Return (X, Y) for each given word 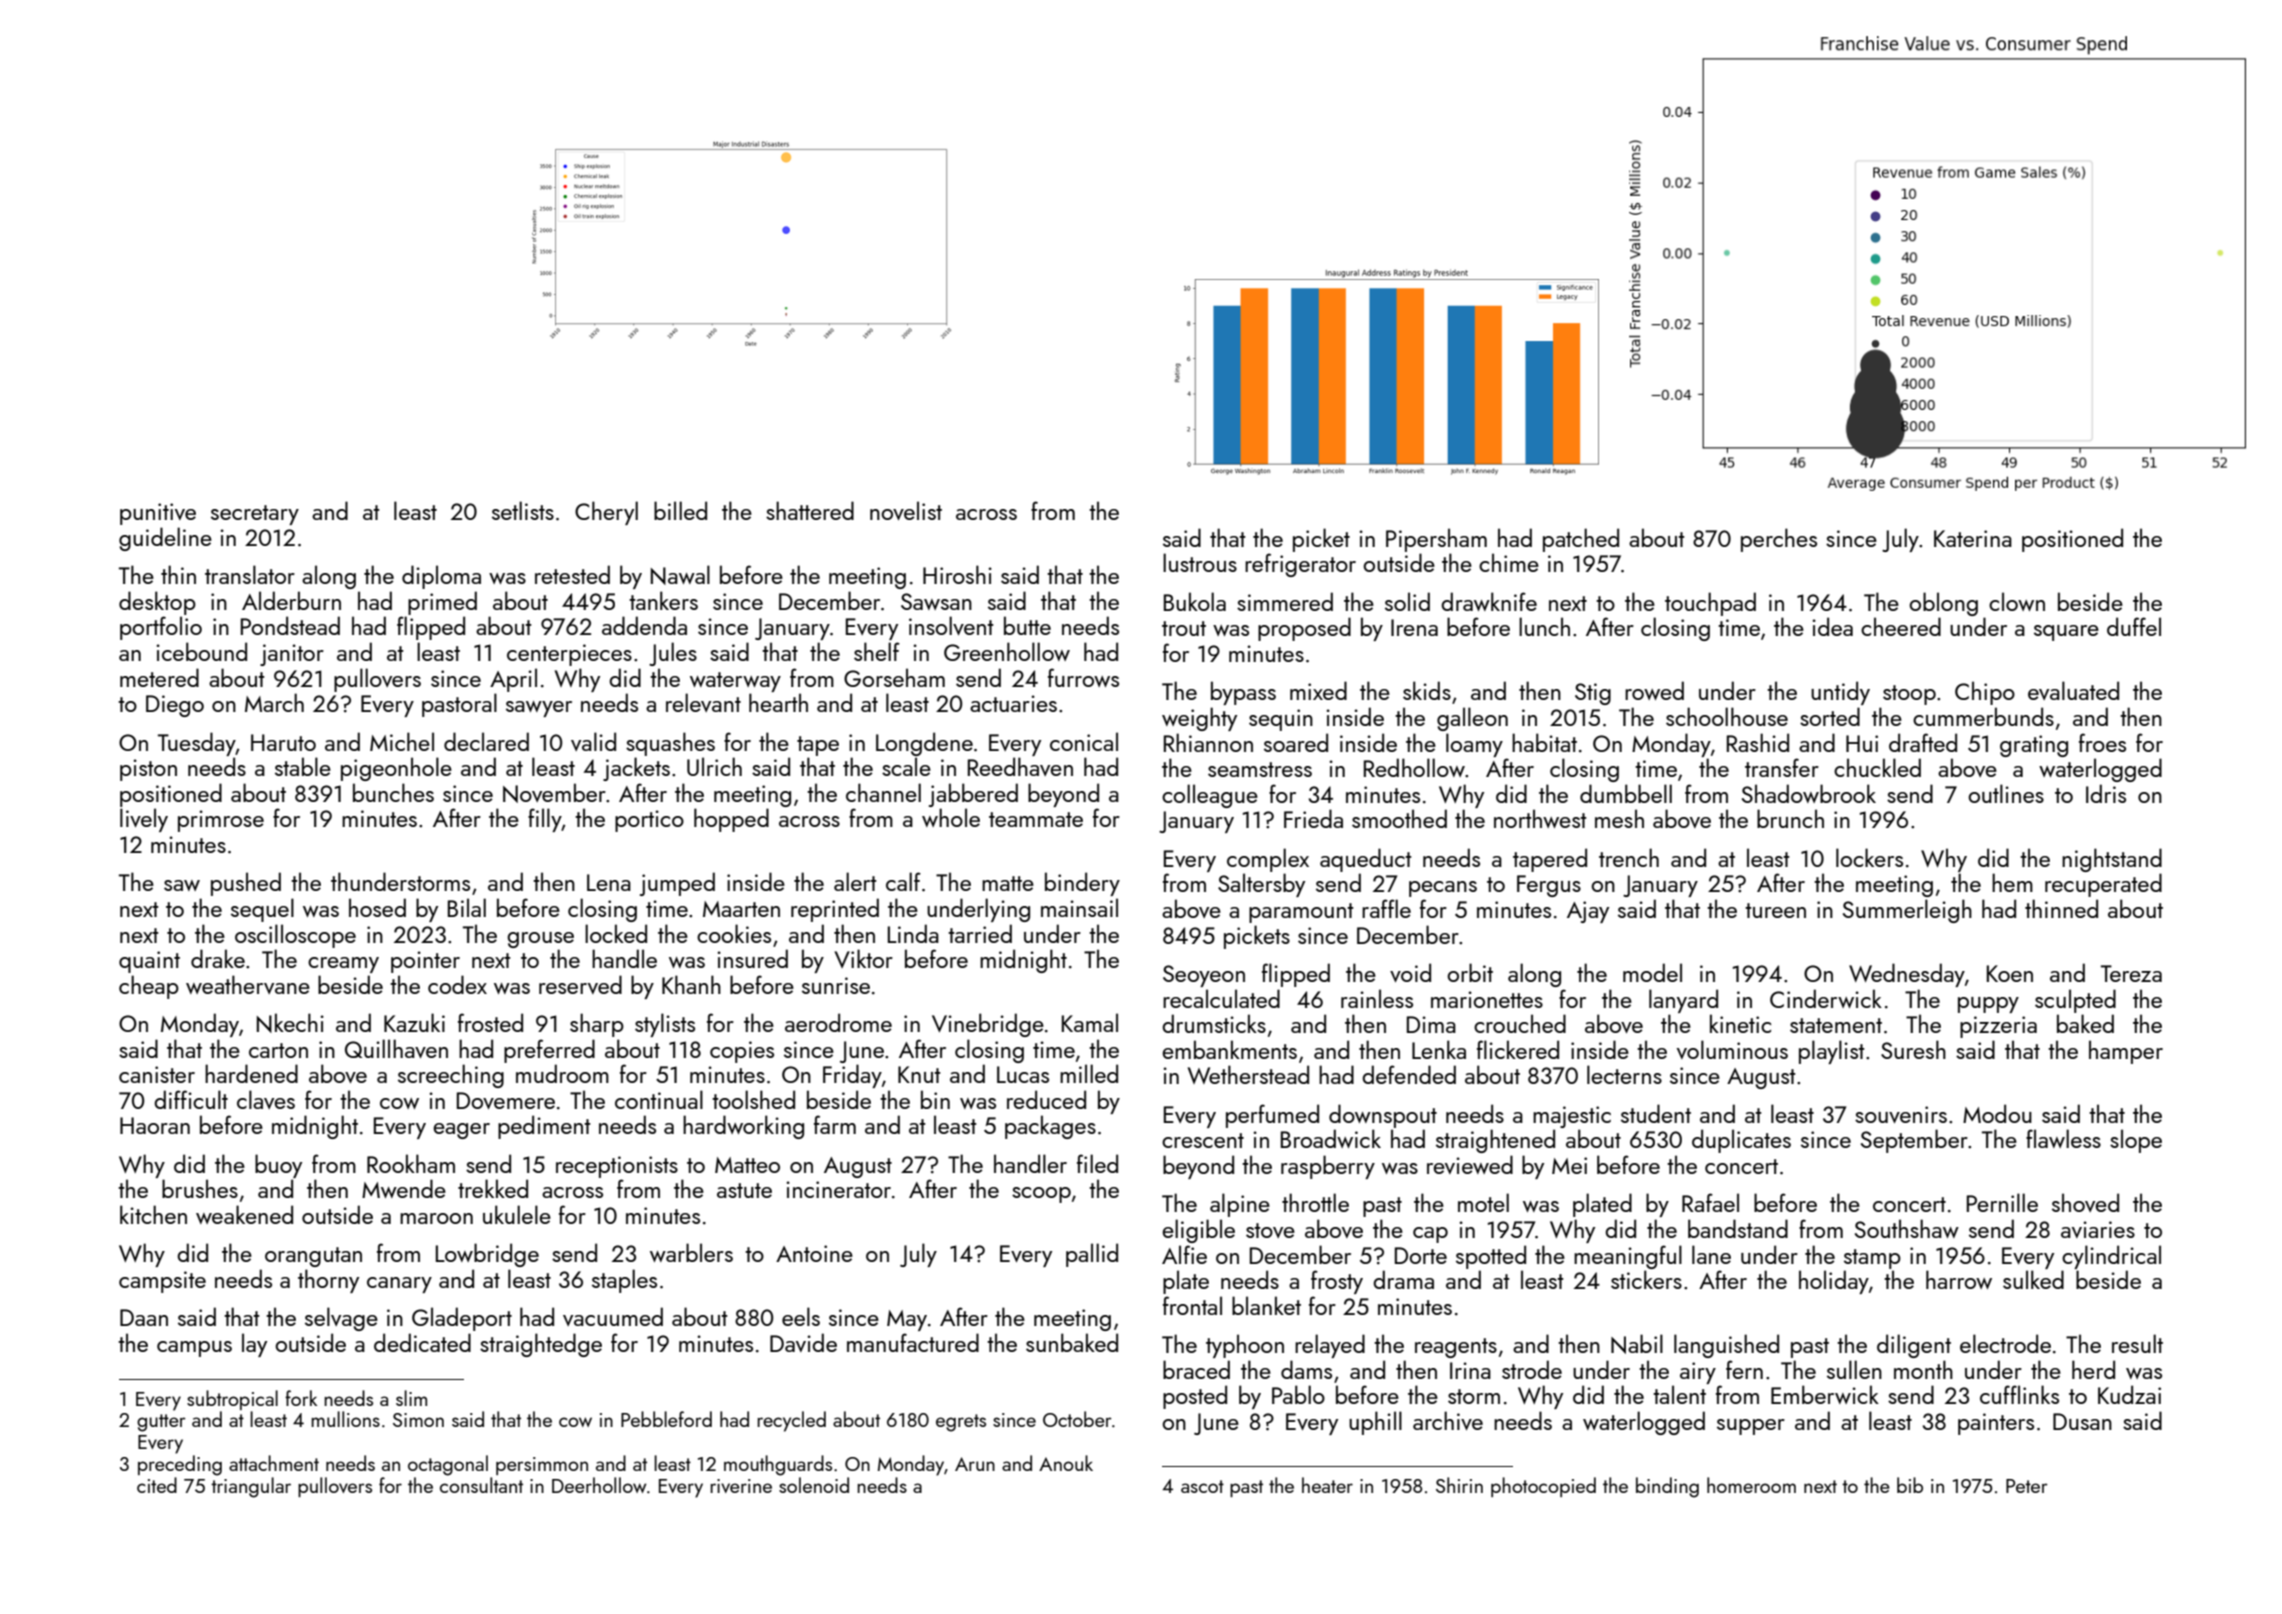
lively (144, 820)
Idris (2106, 793)
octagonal (448, 1465)
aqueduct (1366, 860)
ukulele (517, 1214)
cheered (1901, 626)
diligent (1914, 1346)
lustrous (1200, 562)
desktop (157, 603)
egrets (961, 1423)
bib (1910, 1485)
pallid (1092, 1255)
